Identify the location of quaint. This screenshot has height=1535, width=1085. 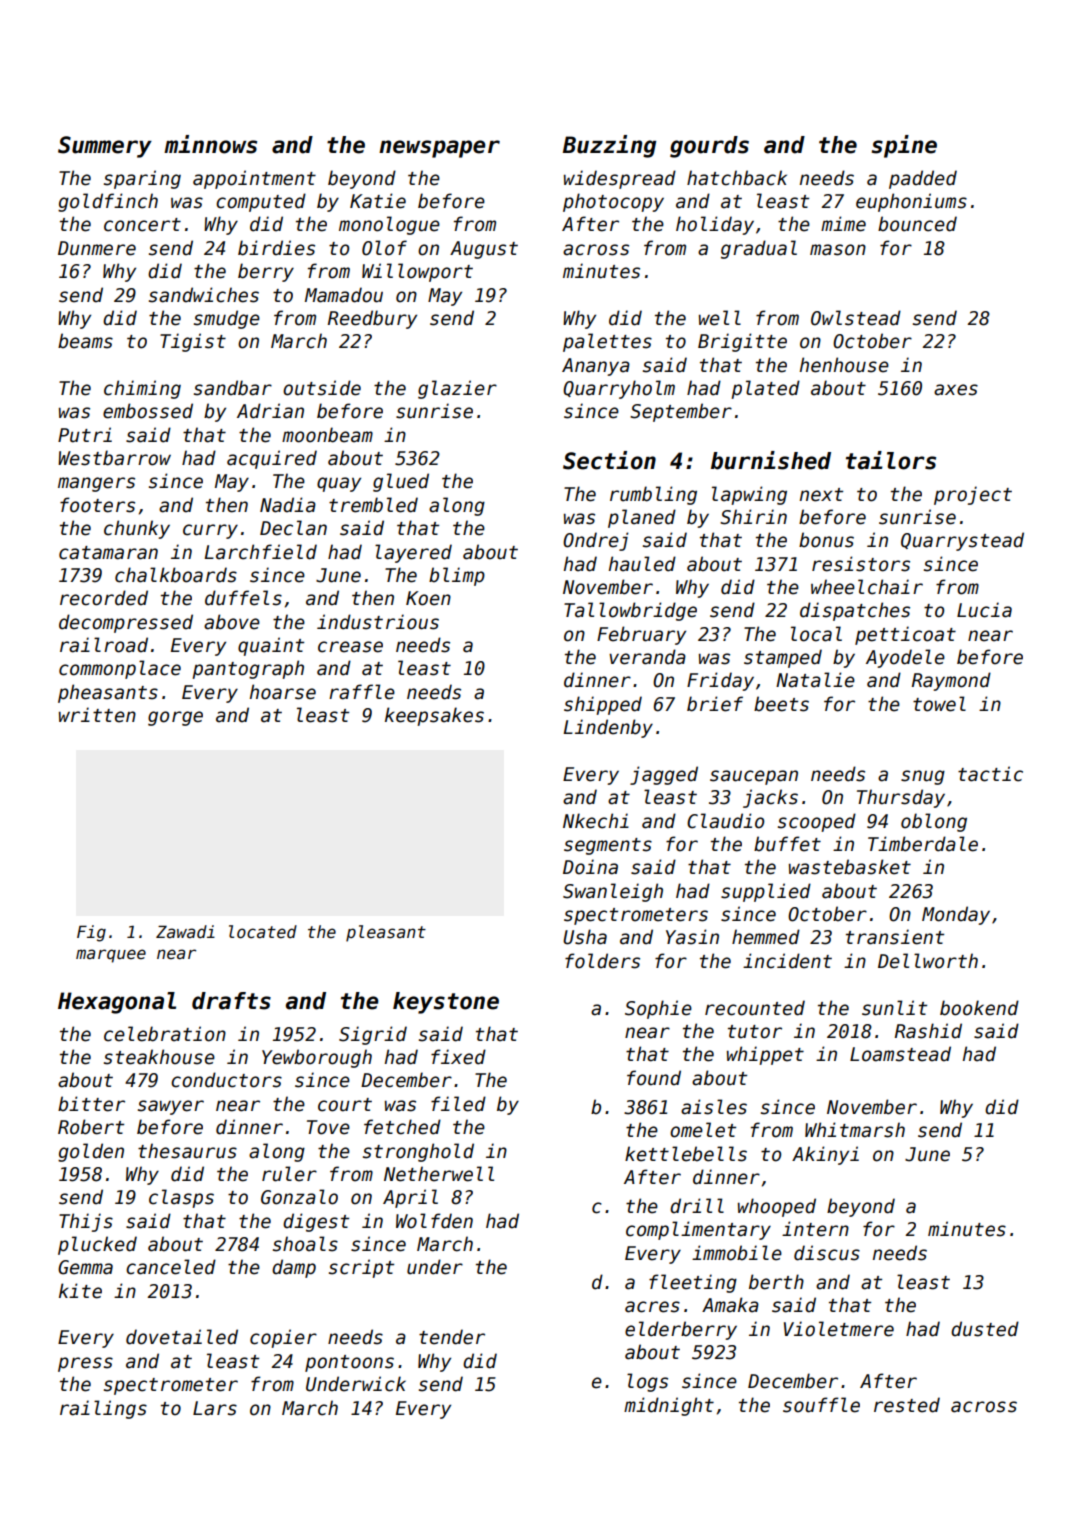
(271, 646).
